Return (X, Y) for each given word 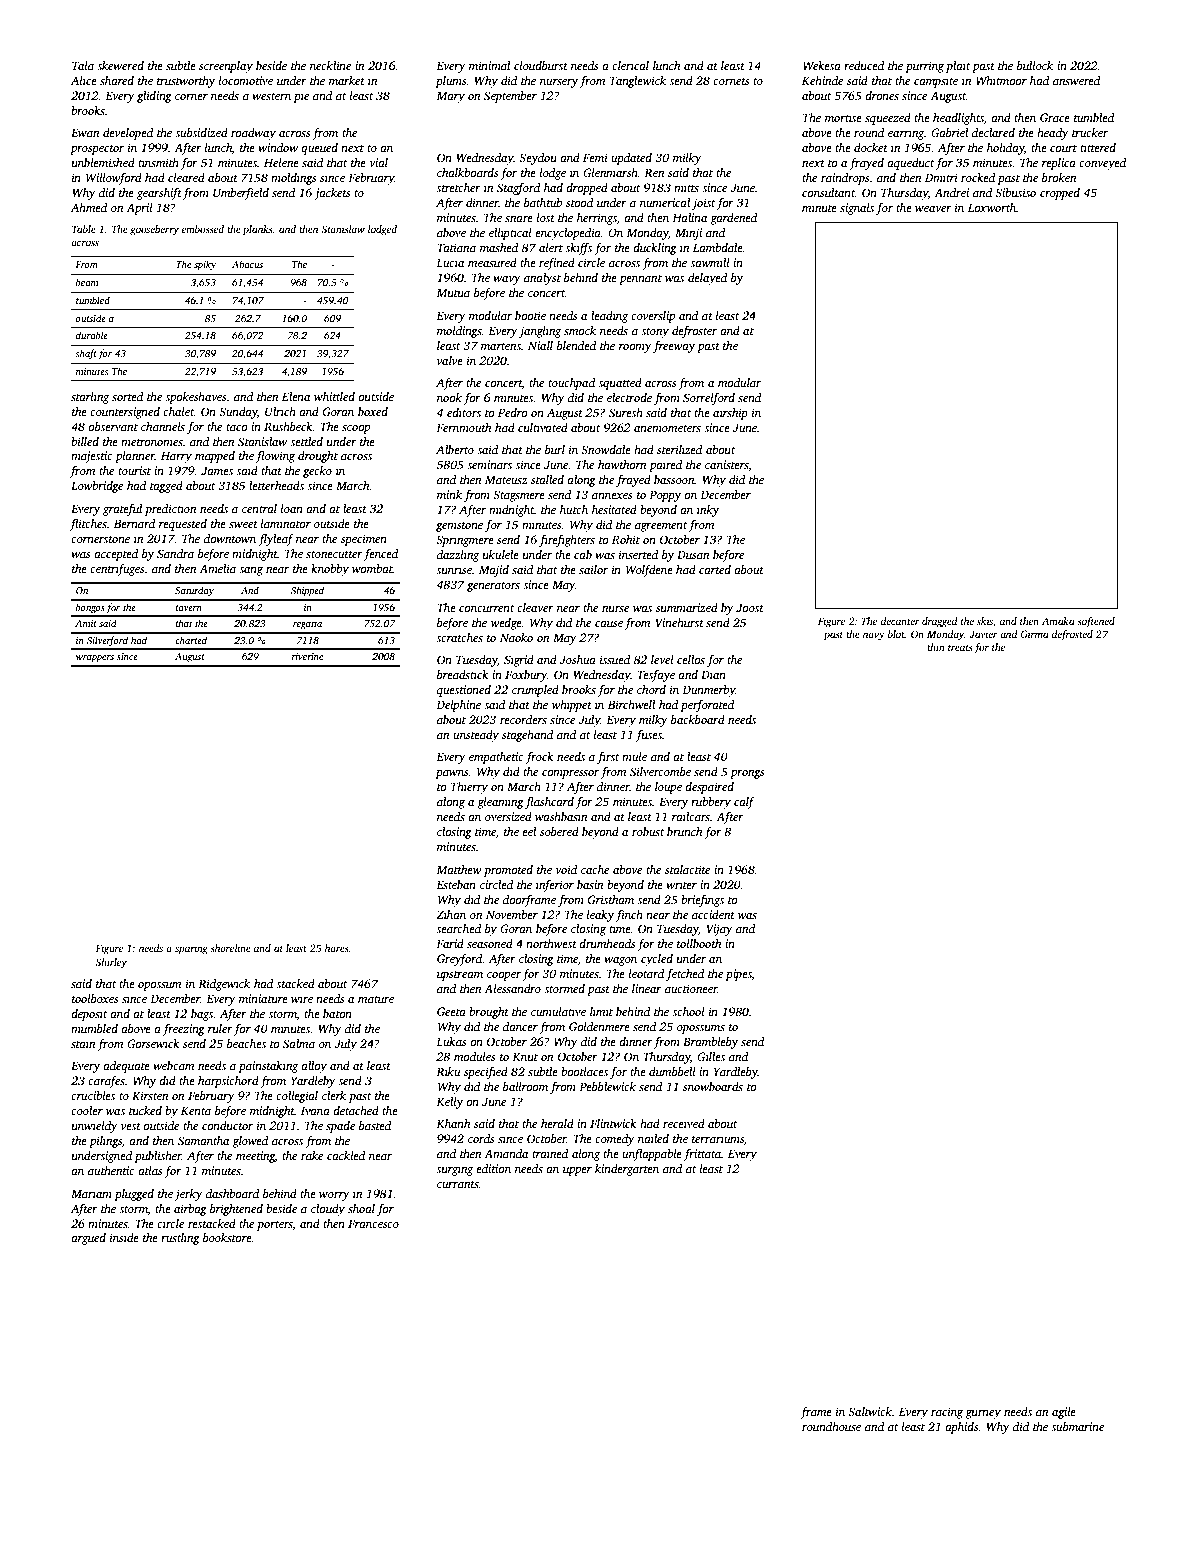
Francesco (373, 1223)
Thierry (469, 788)
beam (87, 282)
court (1063, 148)
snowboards (713, 1086)
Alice (84, 80)
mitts (686, 187)
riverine (307, 656)
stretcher (458, 187)
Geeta (451, 1011)
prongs (747, 774)
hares (337, 948)
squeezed (888, 119)
